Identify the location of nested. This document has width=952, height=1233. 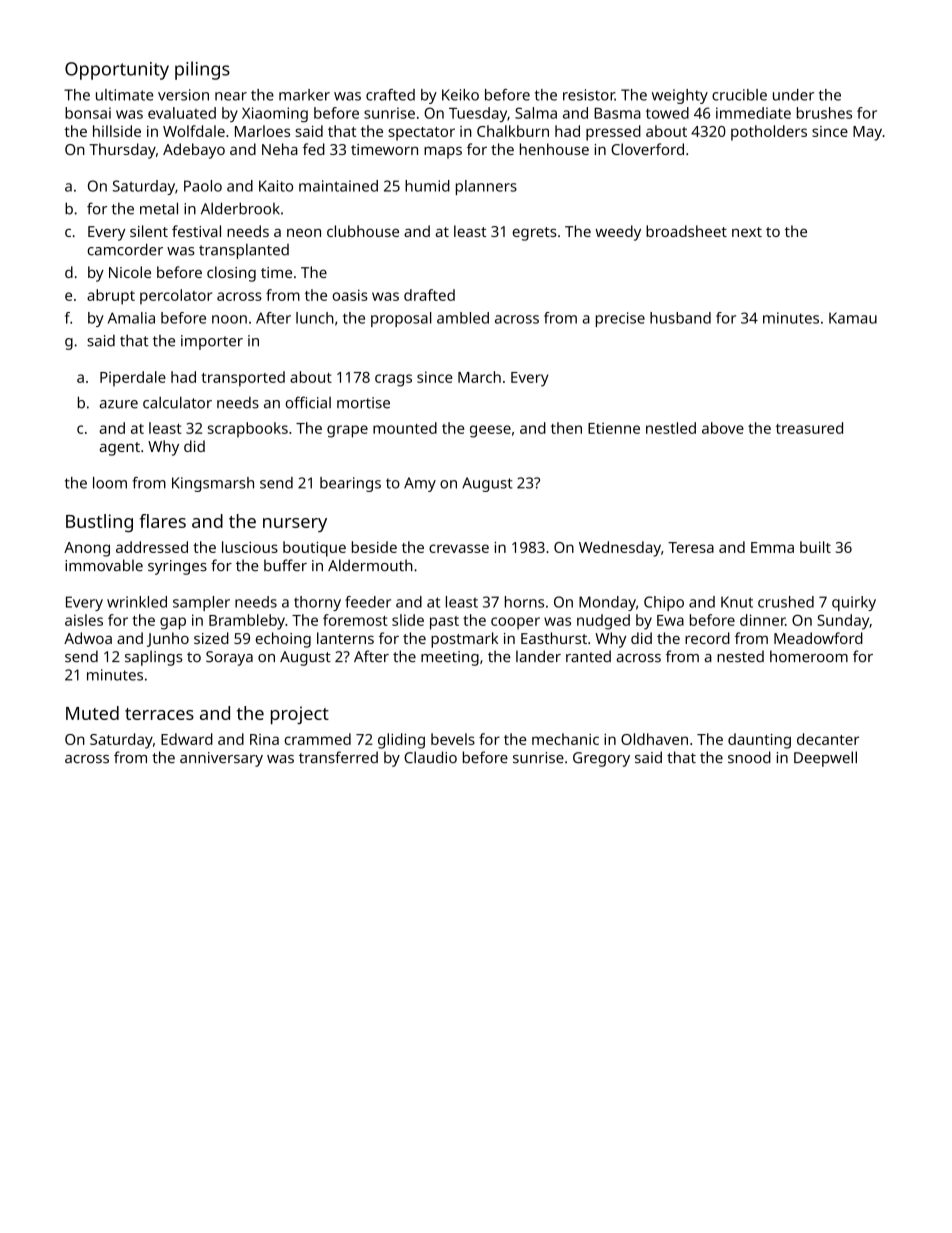
(740, 656).
